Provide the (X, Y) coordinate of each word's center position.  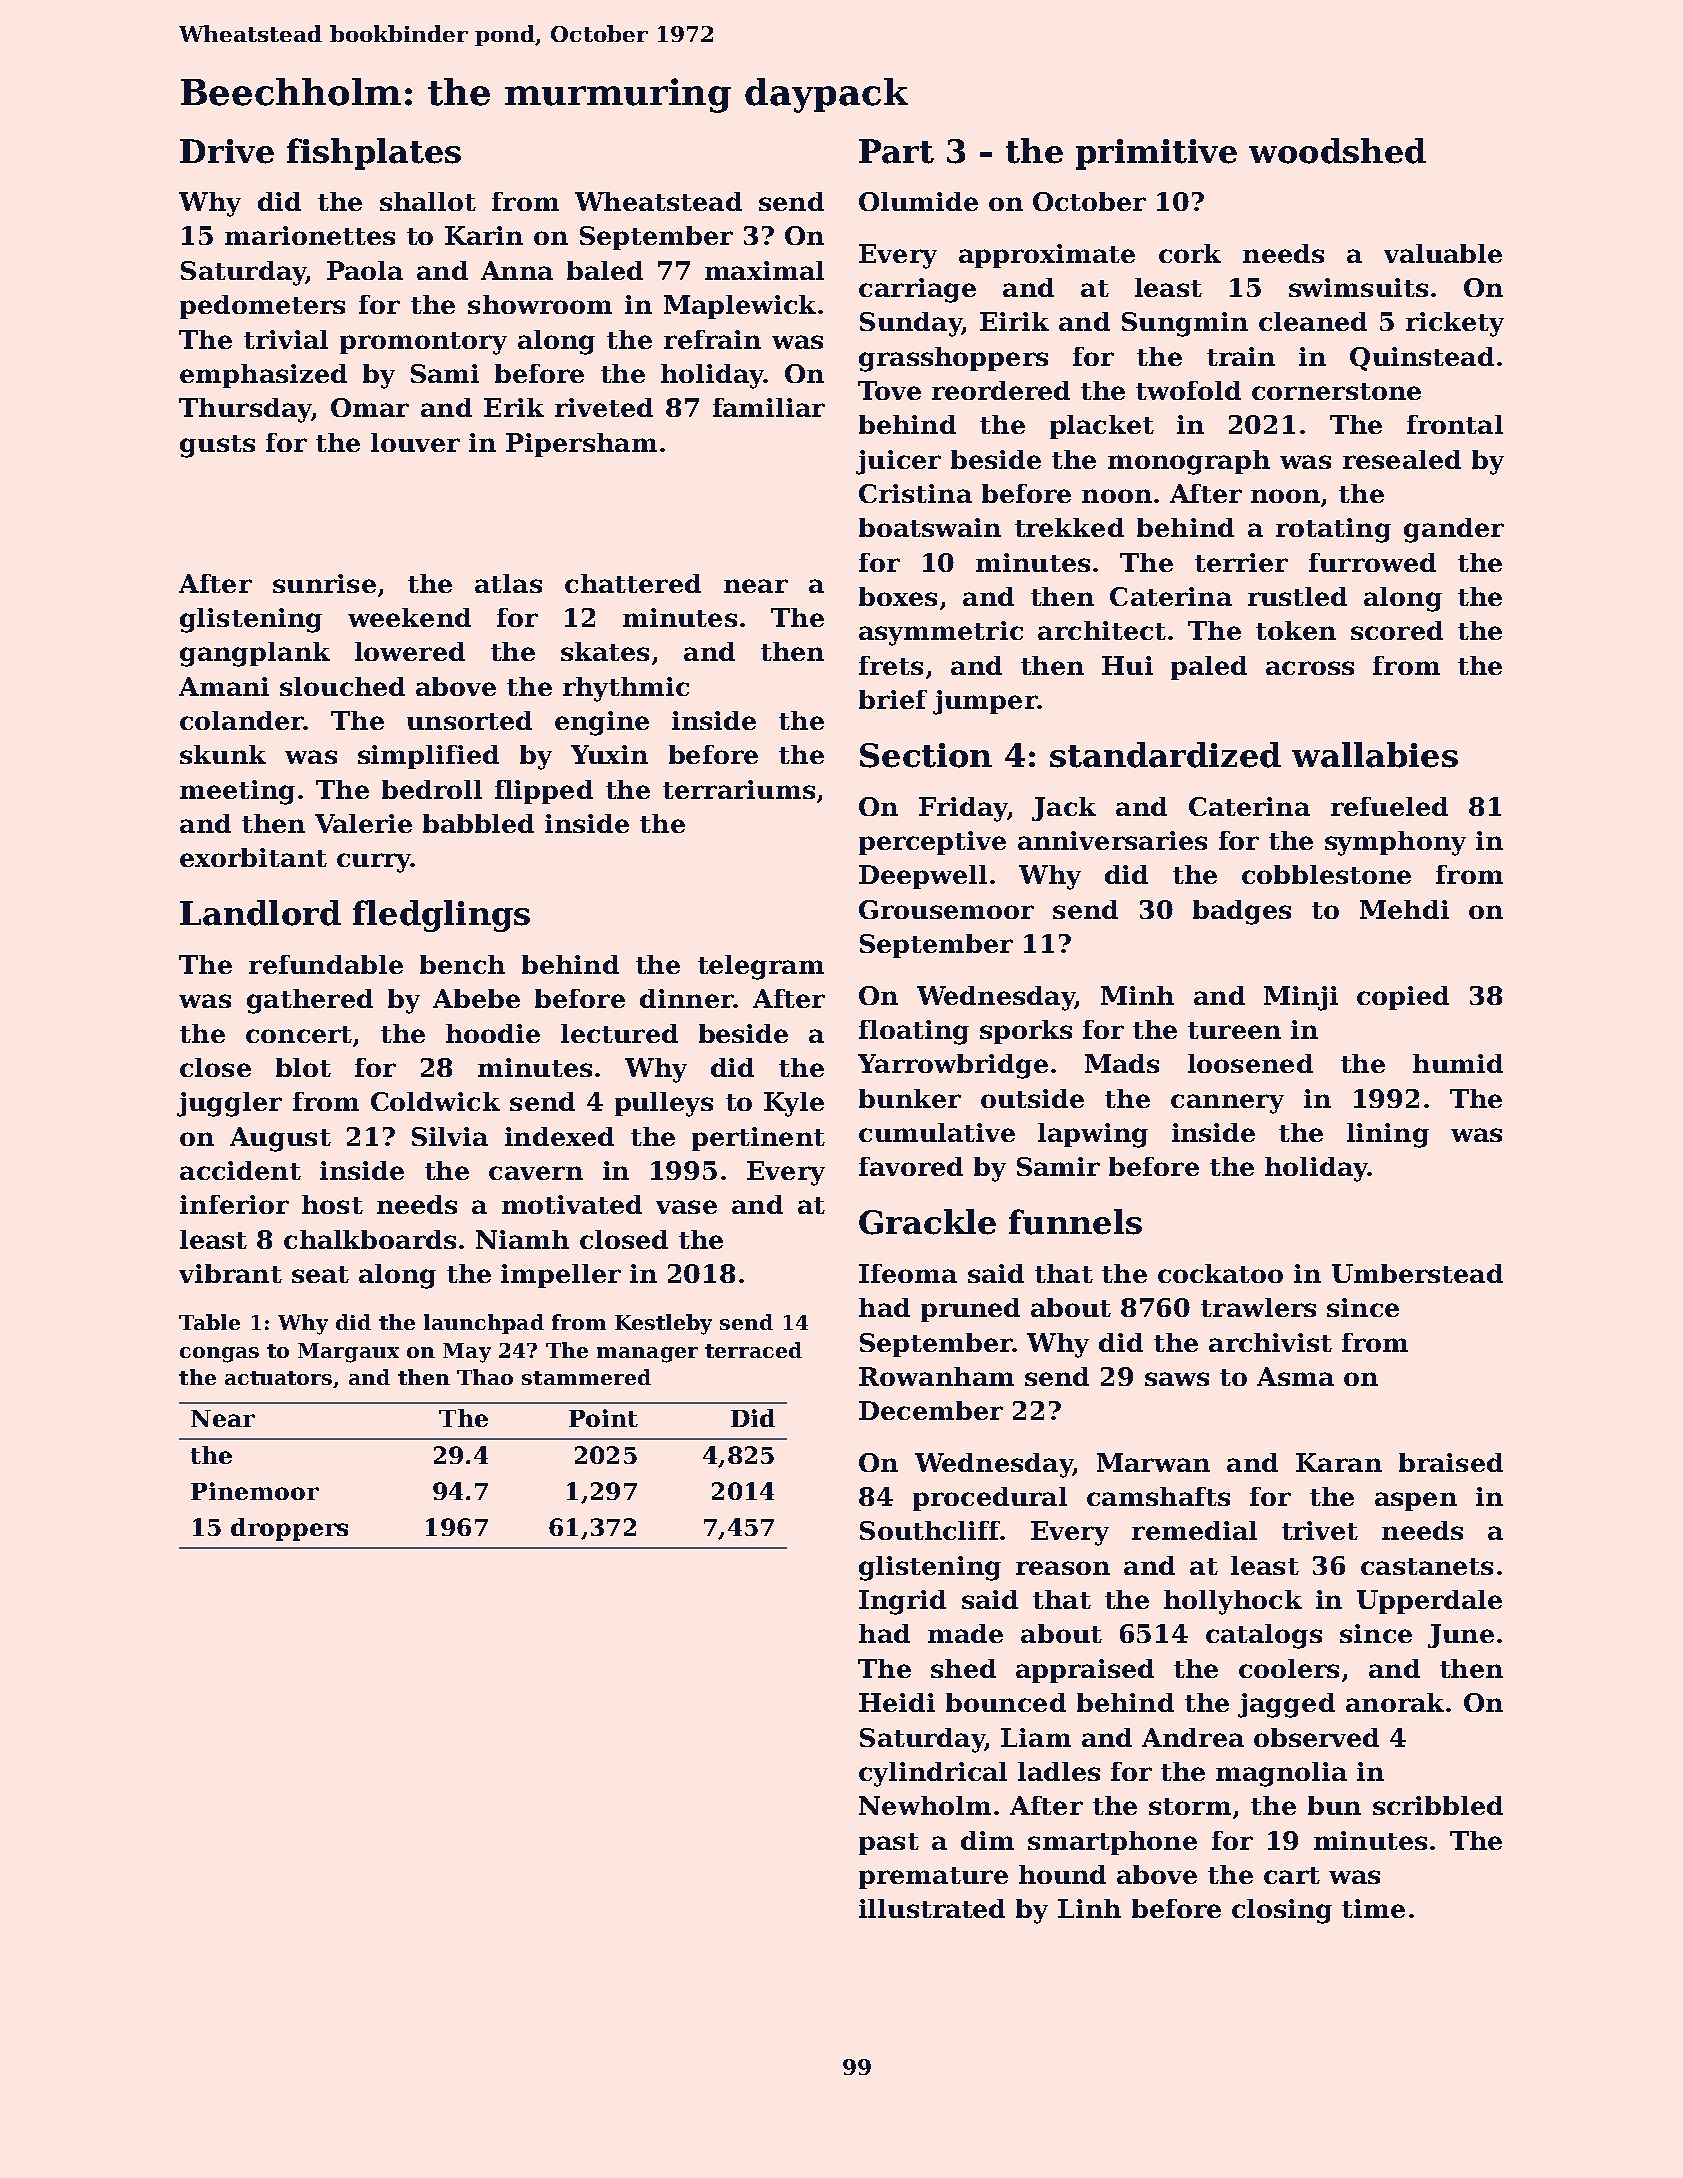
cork (1190, 253)
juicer (898, 462)
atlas (508, 583)
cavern (536, 1173)
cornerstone (1336, 391)
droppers (289, 1529)
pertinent (758, 1139)
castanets (1427, 1566)
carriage (917, 290)
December (931, 1410)
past (889, 1844)
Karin (484, 235)
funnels (1075, 1222)
